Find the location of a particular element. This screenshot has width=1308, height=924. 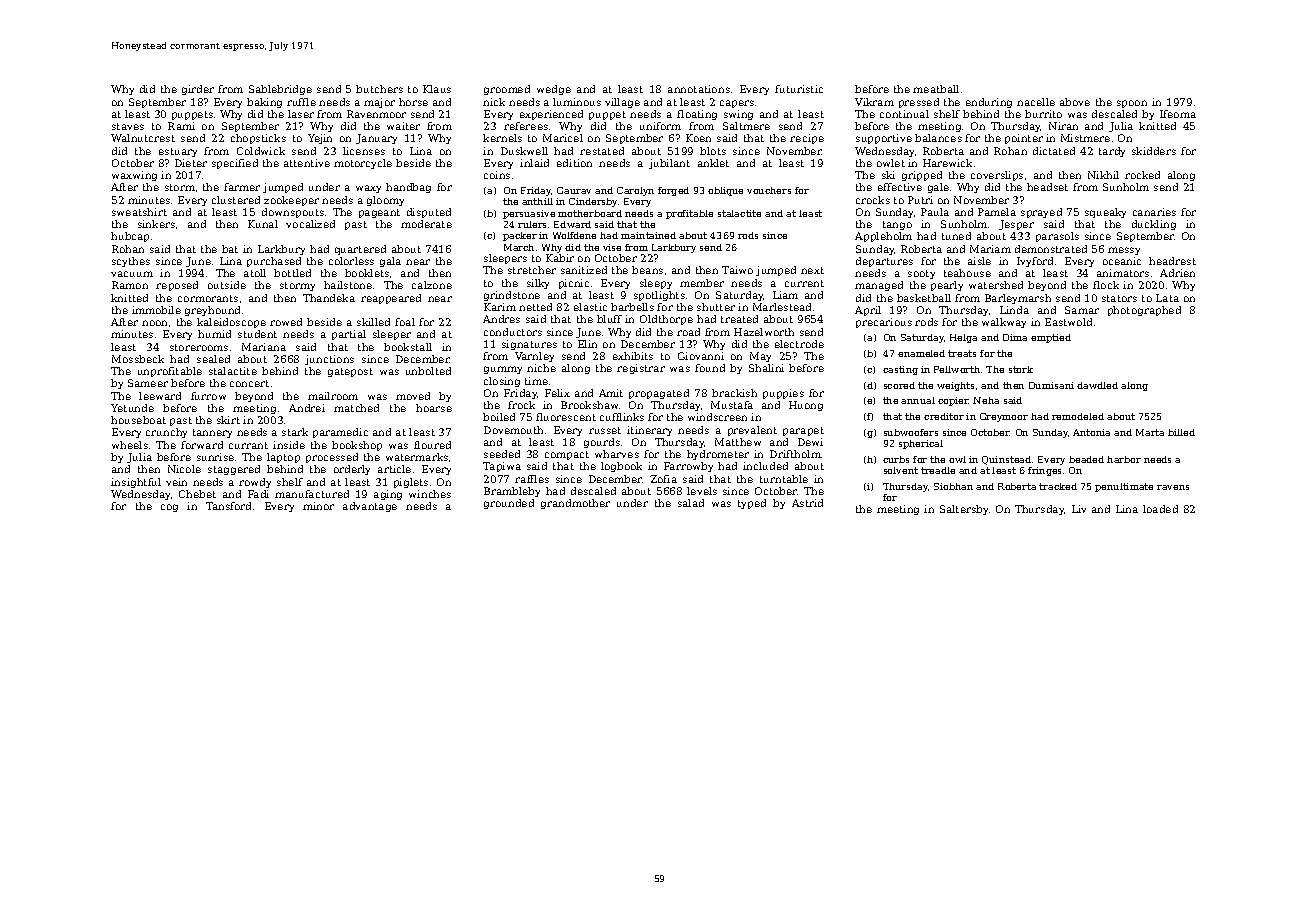

meatball is located at coordinates (936, 89).
